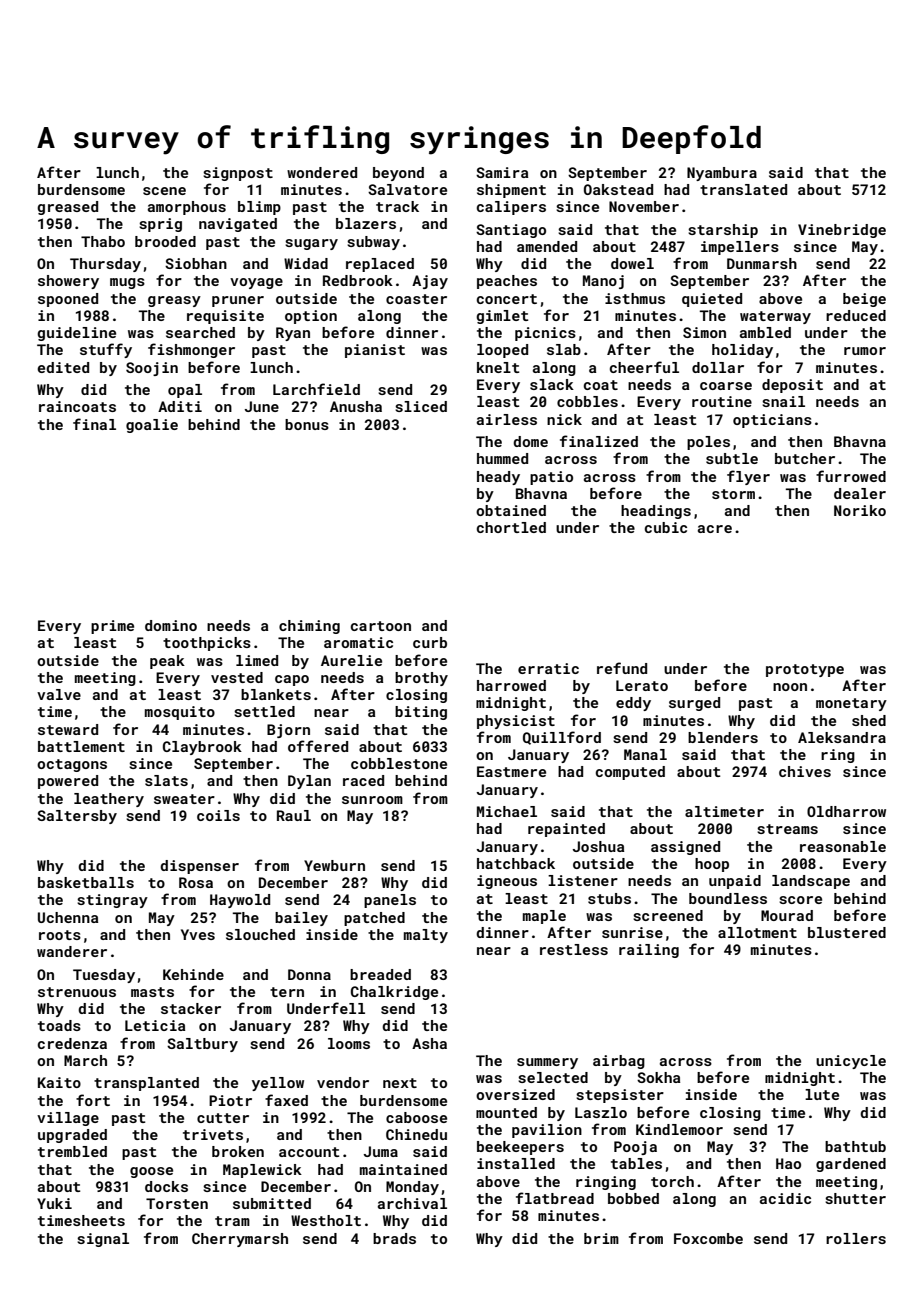 Image resolution: width=924 pixels, height=1308 pixels. Describe the element at coordinates (562, 738) in the screenshot. I see `Quillford` at that location.
